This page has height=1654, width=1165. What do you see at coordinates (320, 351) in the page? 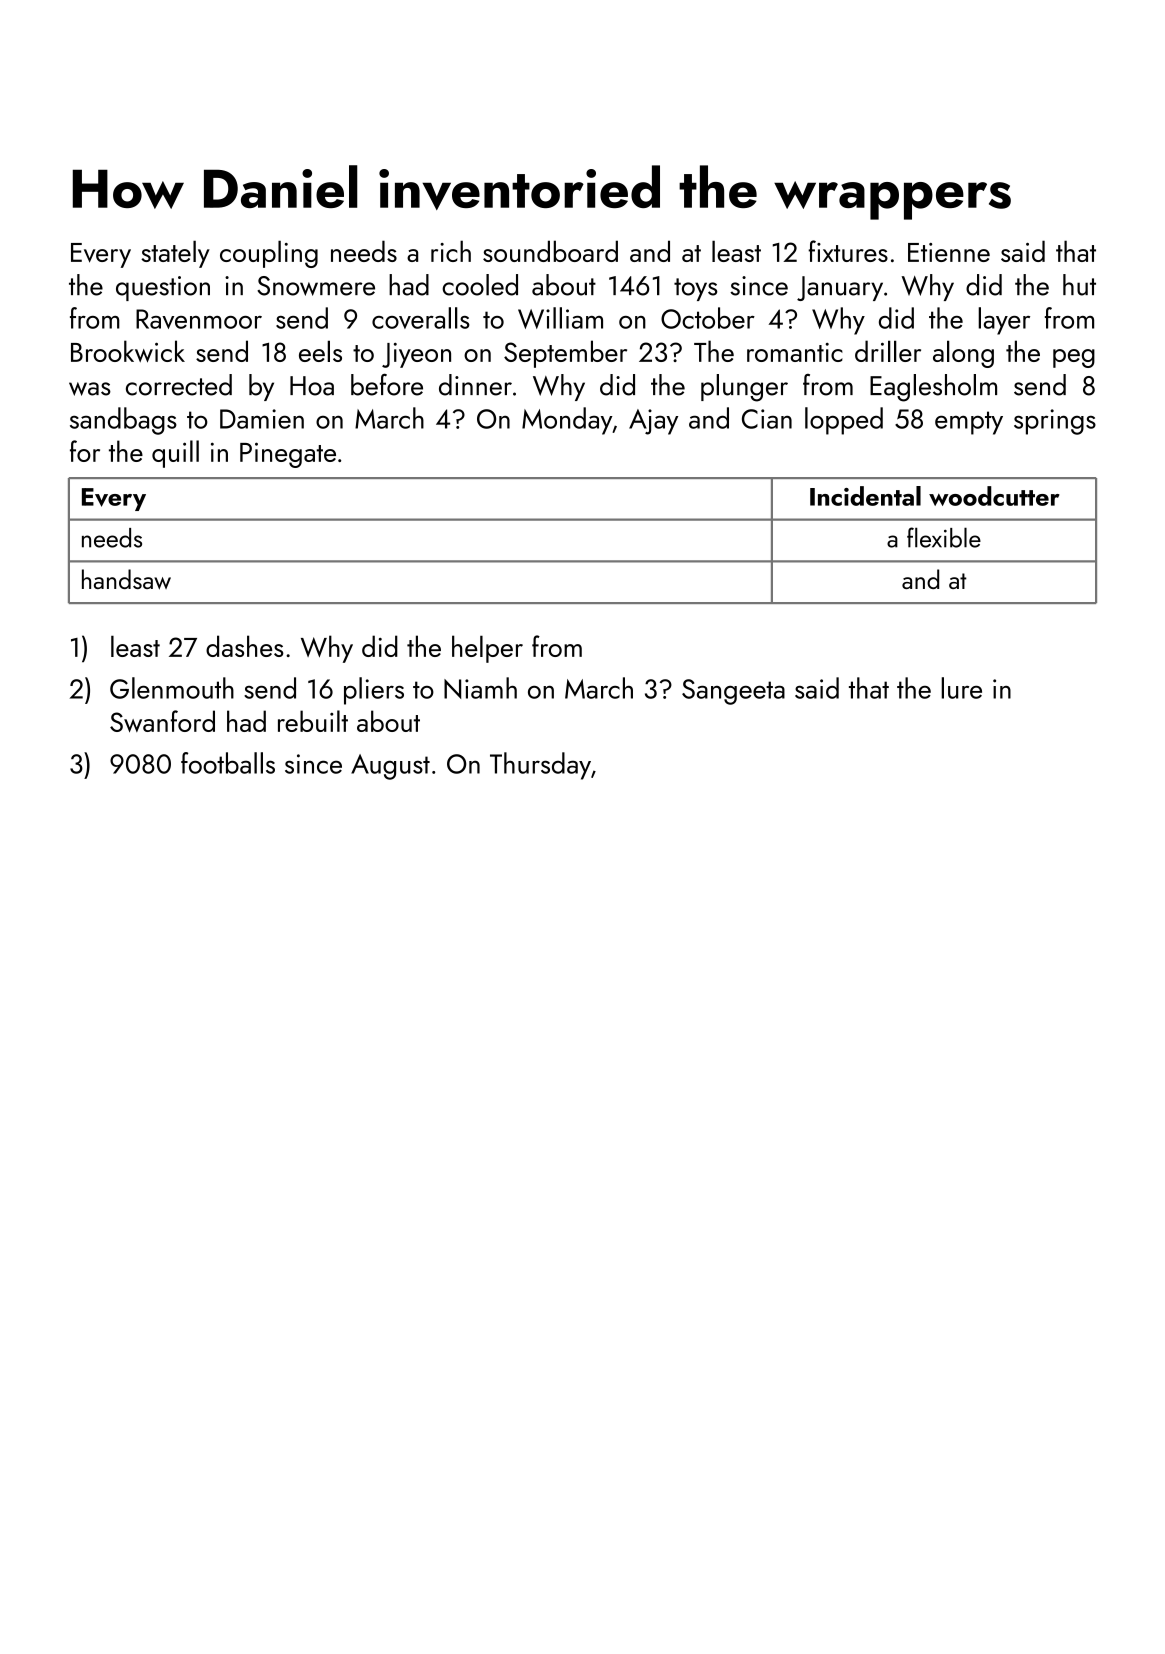
I see `eels` at bounding box center [320, 351].
